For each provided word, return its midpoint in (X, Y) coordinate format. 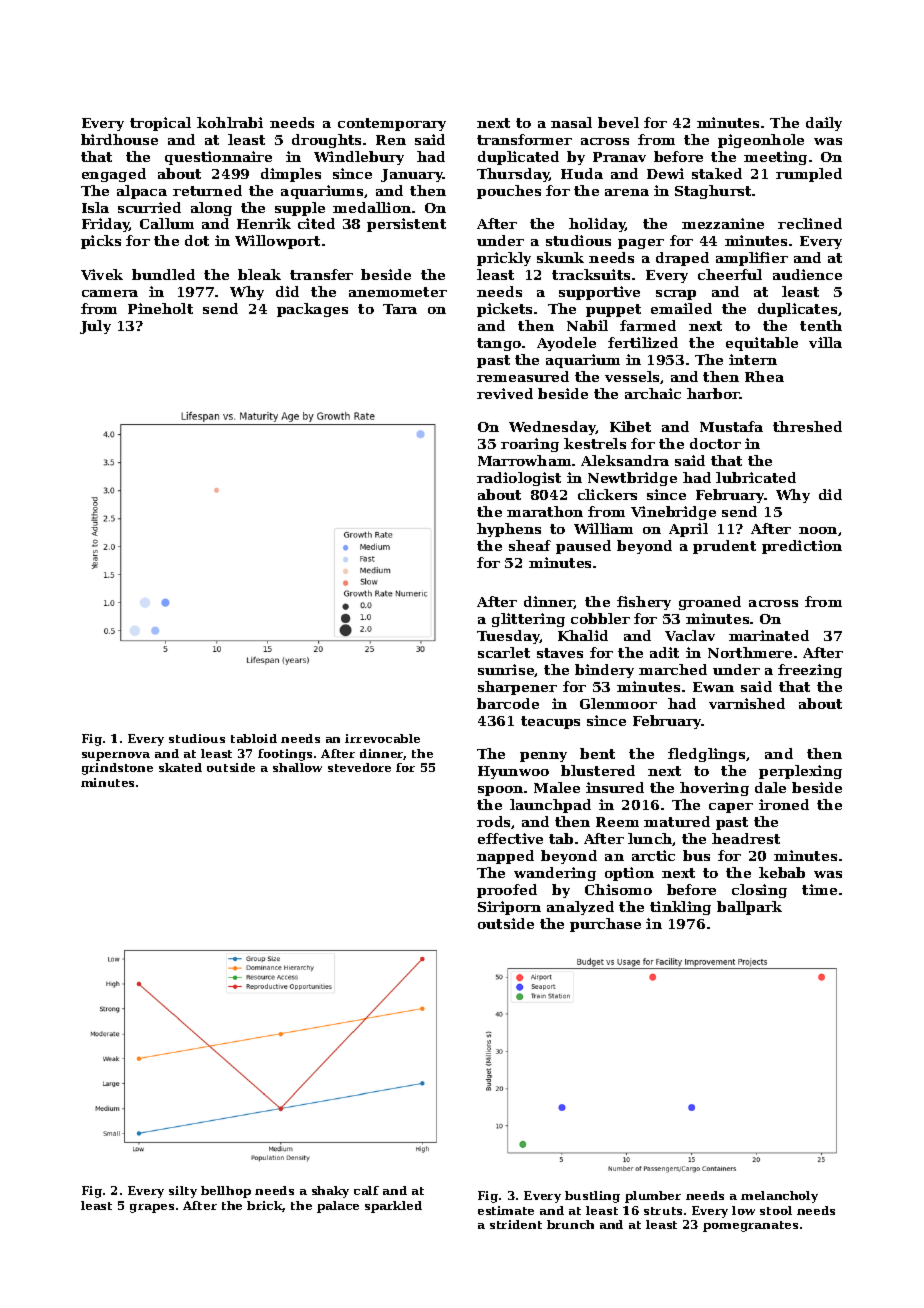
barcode (508, 703)
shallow (297, 767)
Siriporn (509, 908)
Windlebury (359, 158)
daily (824, 124)
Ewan (713, 687)
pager (641, 244)
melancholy (779, 1197)
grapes (152, 1208)
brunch (570, 1224)
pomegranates (750, 1226)
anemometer (398, 292)
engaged (114, 175)
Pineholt (160, 308)
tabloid (254, 738)
